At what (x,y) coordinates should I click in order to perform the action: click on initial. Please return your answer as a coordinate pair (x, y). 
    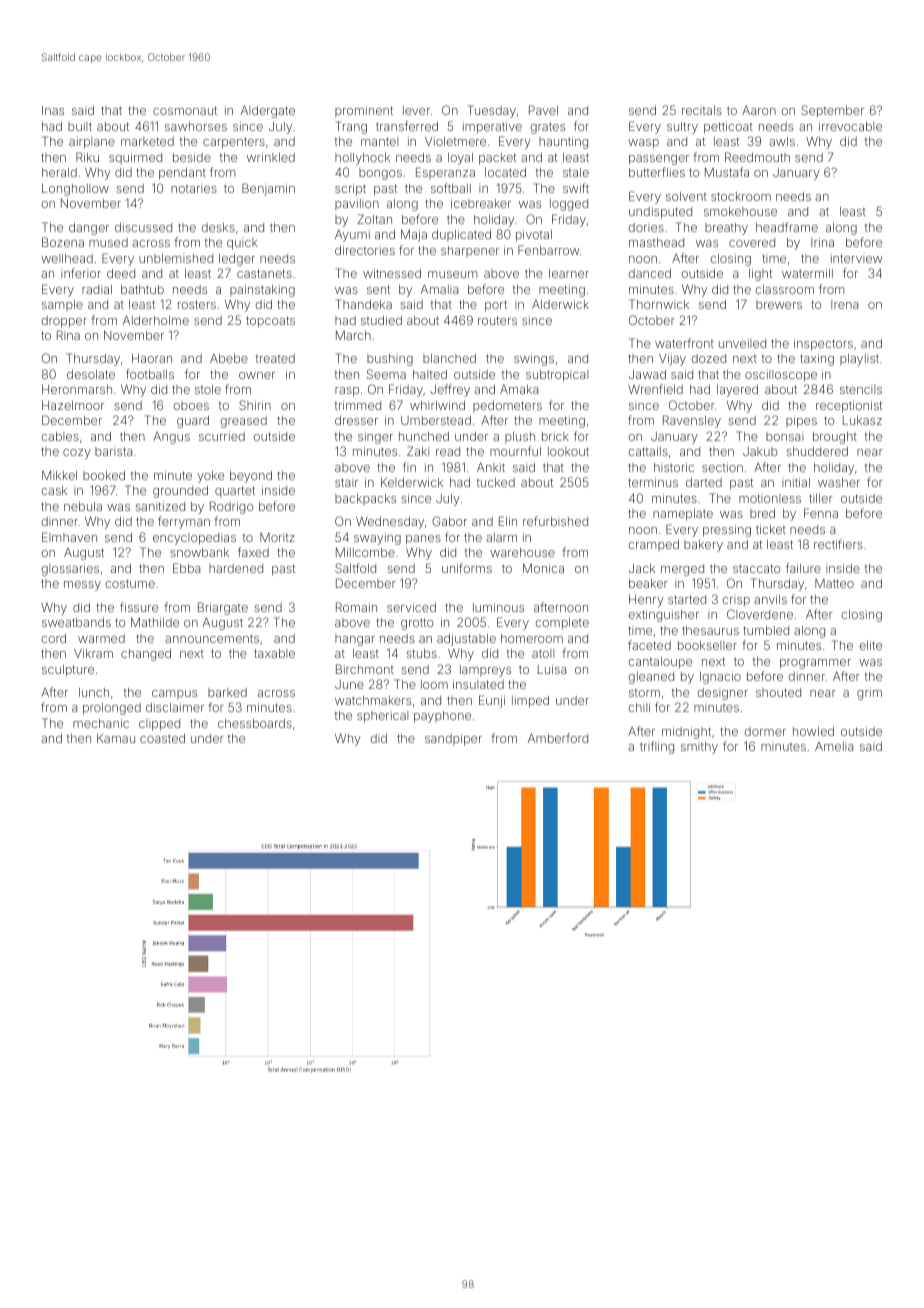
    Looking at the image, I should click on (796, 482).
